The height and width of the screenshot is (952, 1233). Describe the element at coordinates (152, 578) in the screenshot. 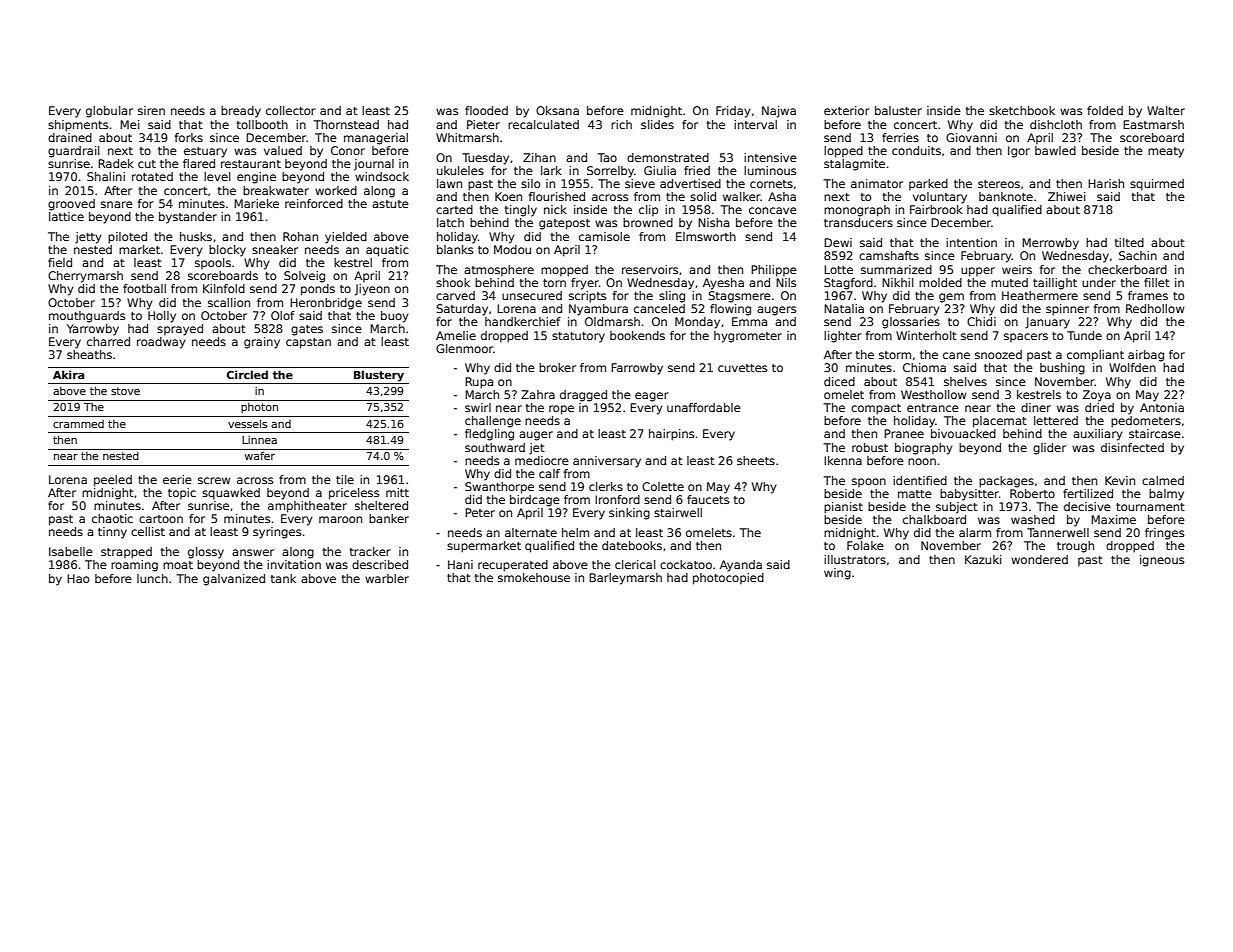

I see `lunch` at that location.
